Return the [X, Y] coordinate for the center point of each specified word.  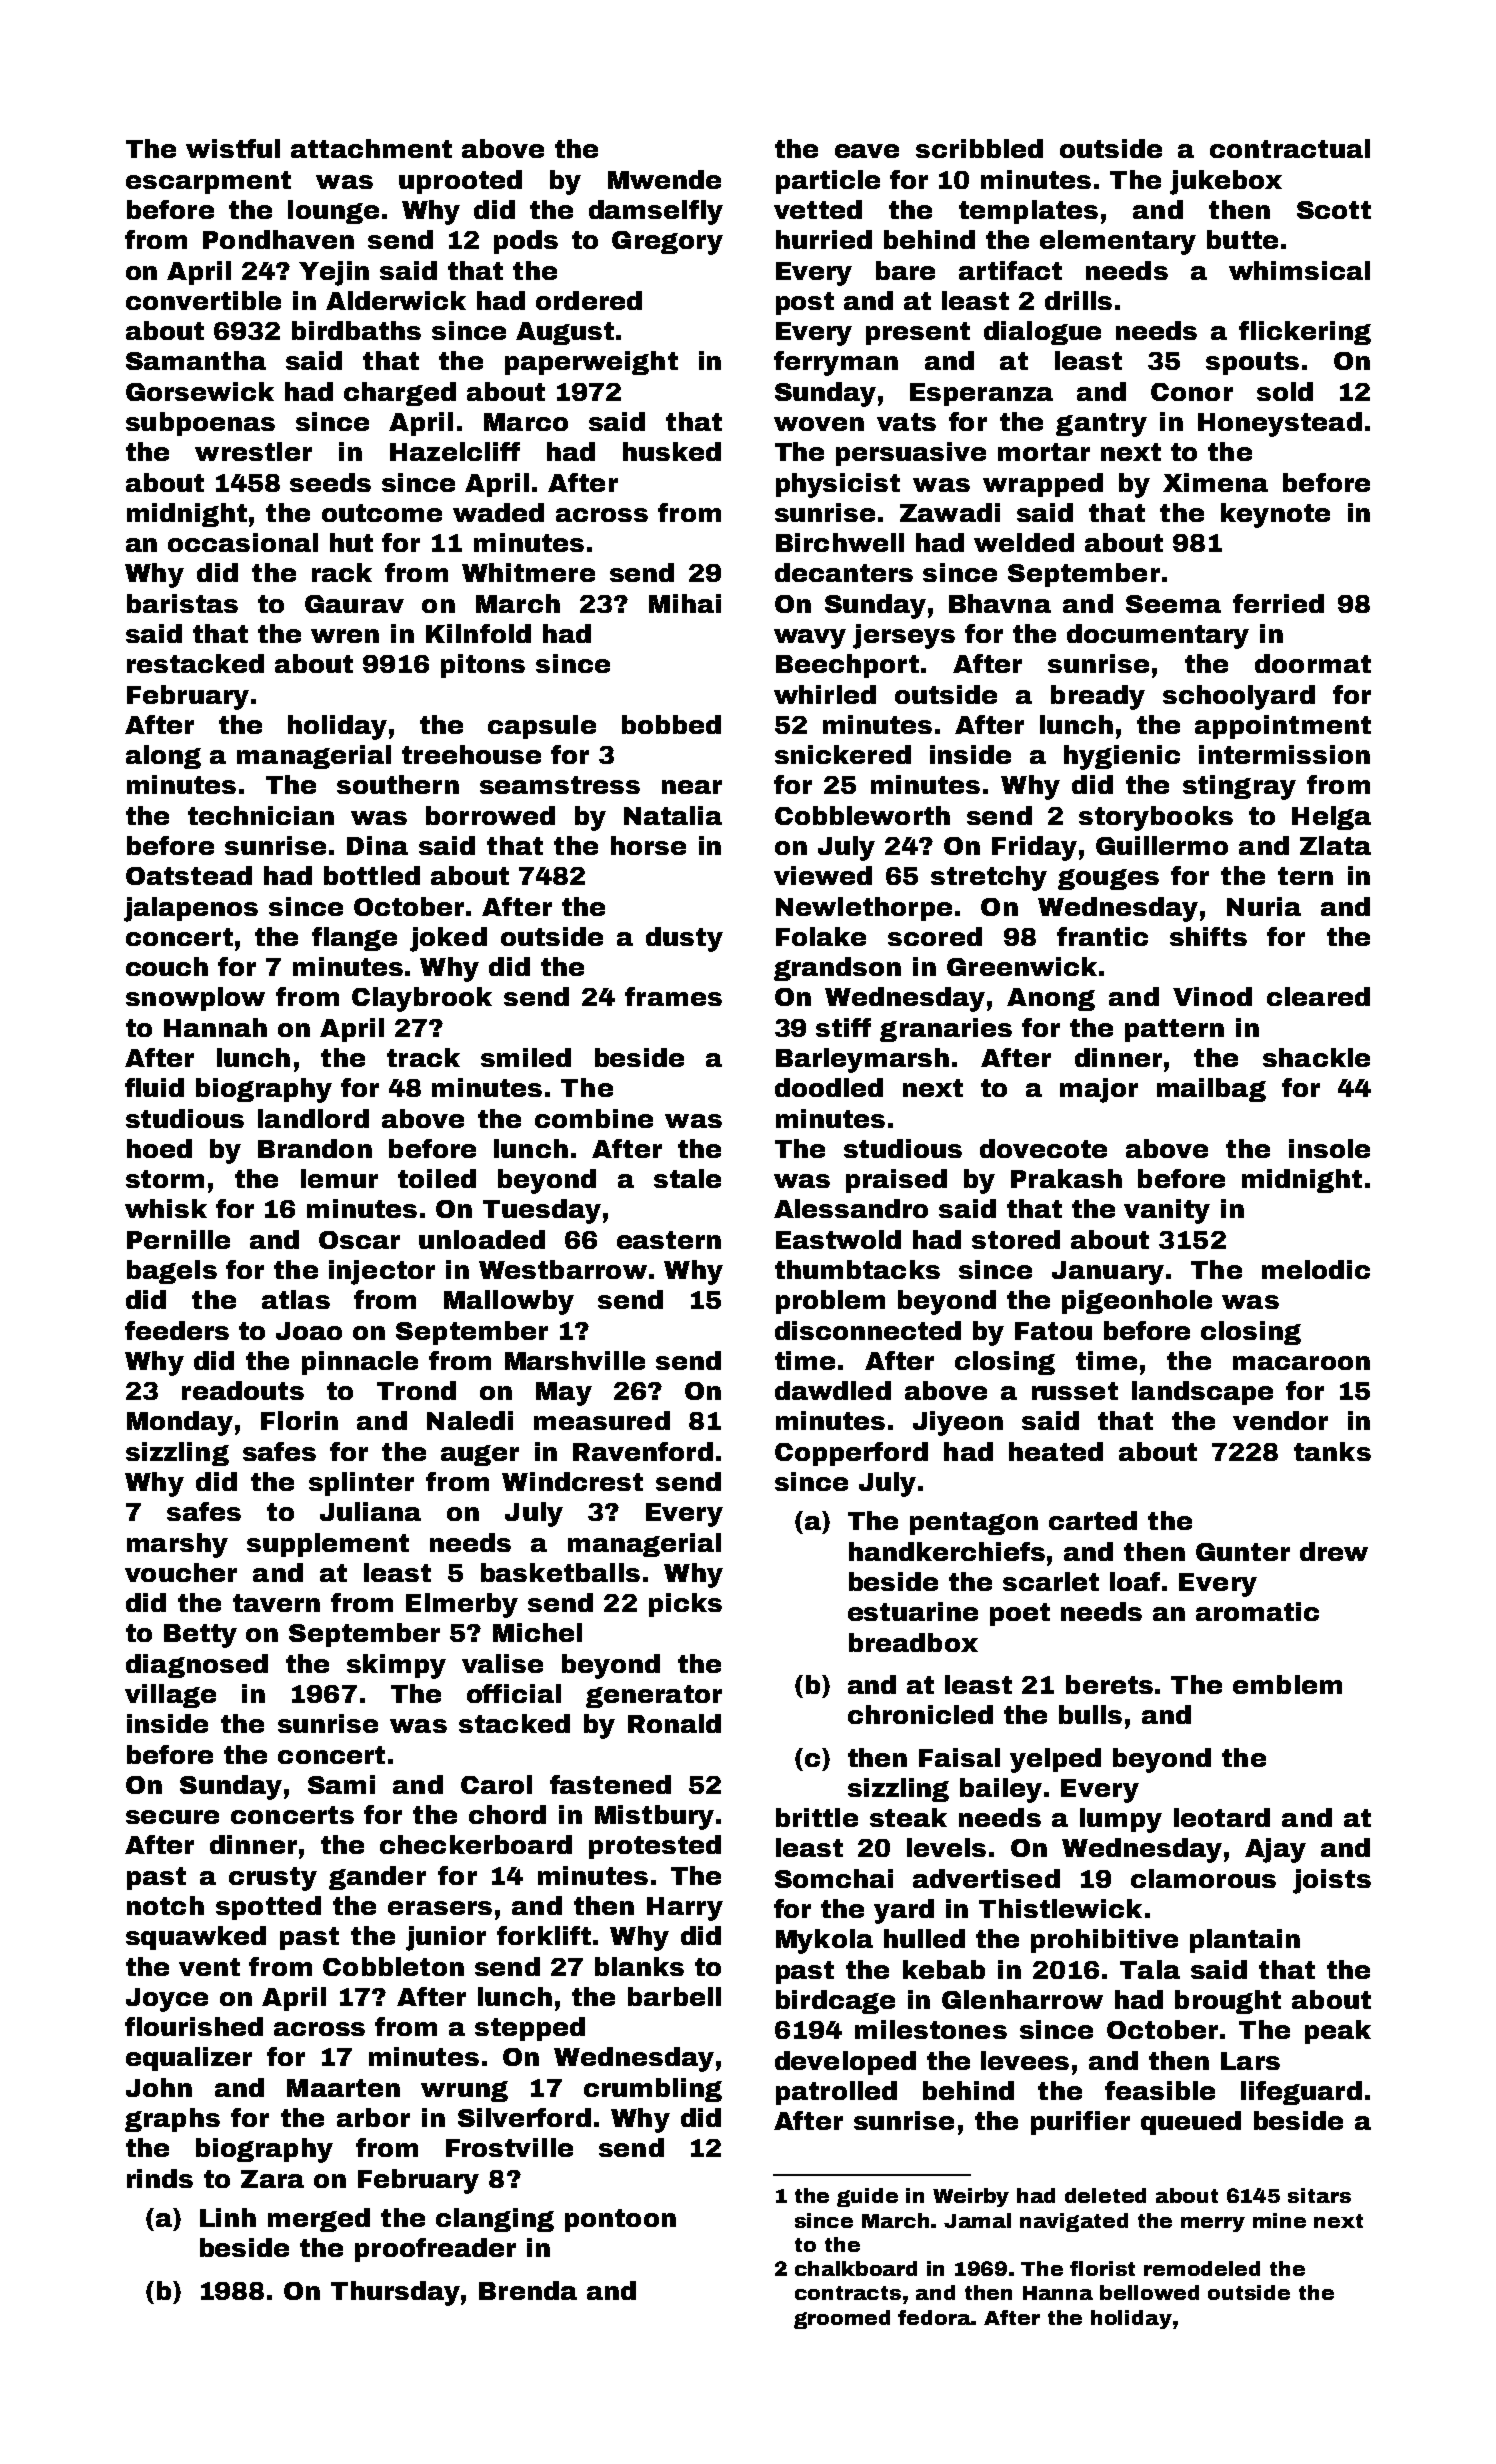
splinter [361, 1484]
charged [400, 394]
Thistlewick [1060, 1908]
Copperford [851, 1454]
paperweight [591, 363]
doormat [1313, 663]
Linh [228, 2217]
